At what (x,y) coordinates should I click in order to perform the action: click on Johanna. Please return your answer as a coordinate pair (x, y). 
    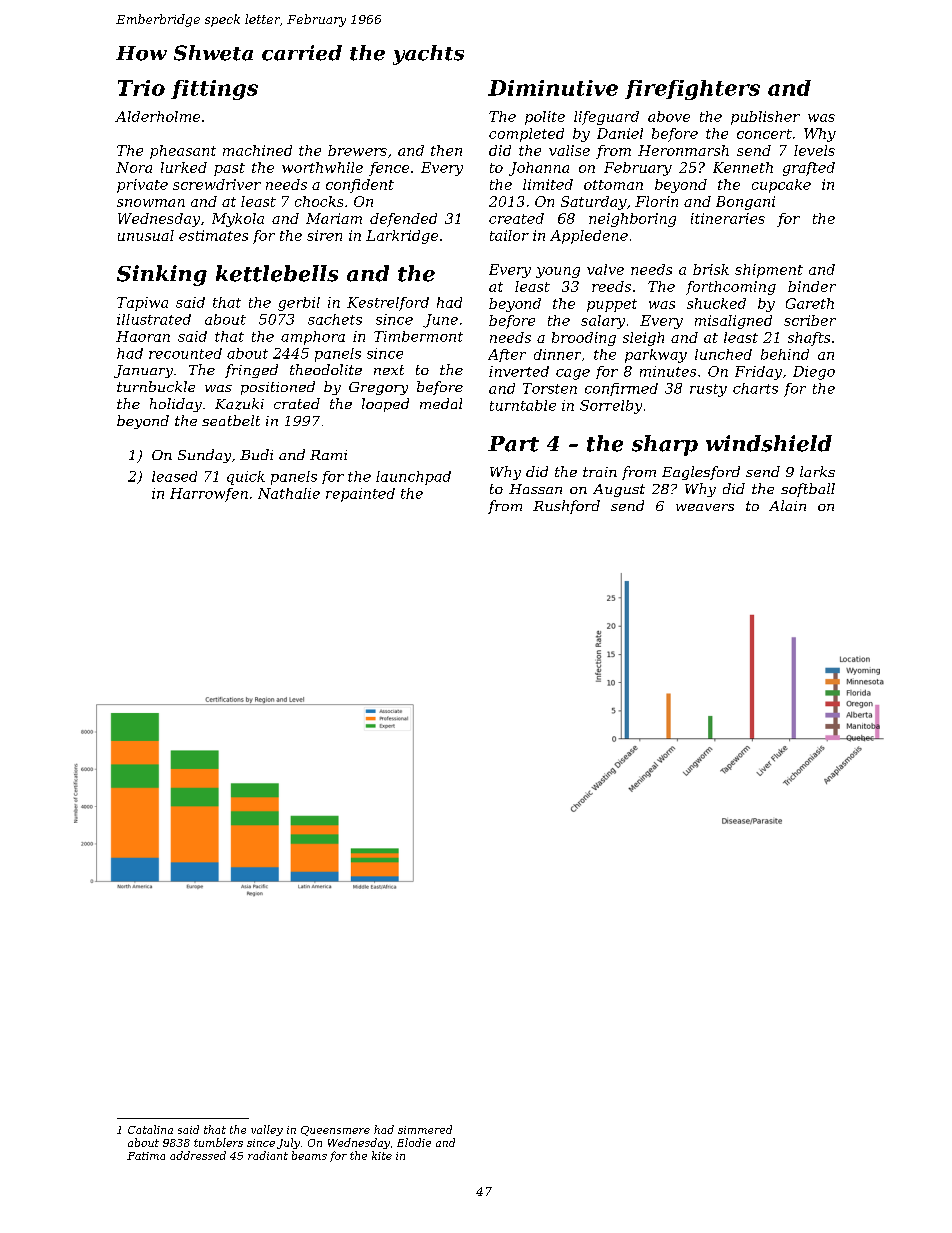
    Looking at the image, I should click on (539, 169).
